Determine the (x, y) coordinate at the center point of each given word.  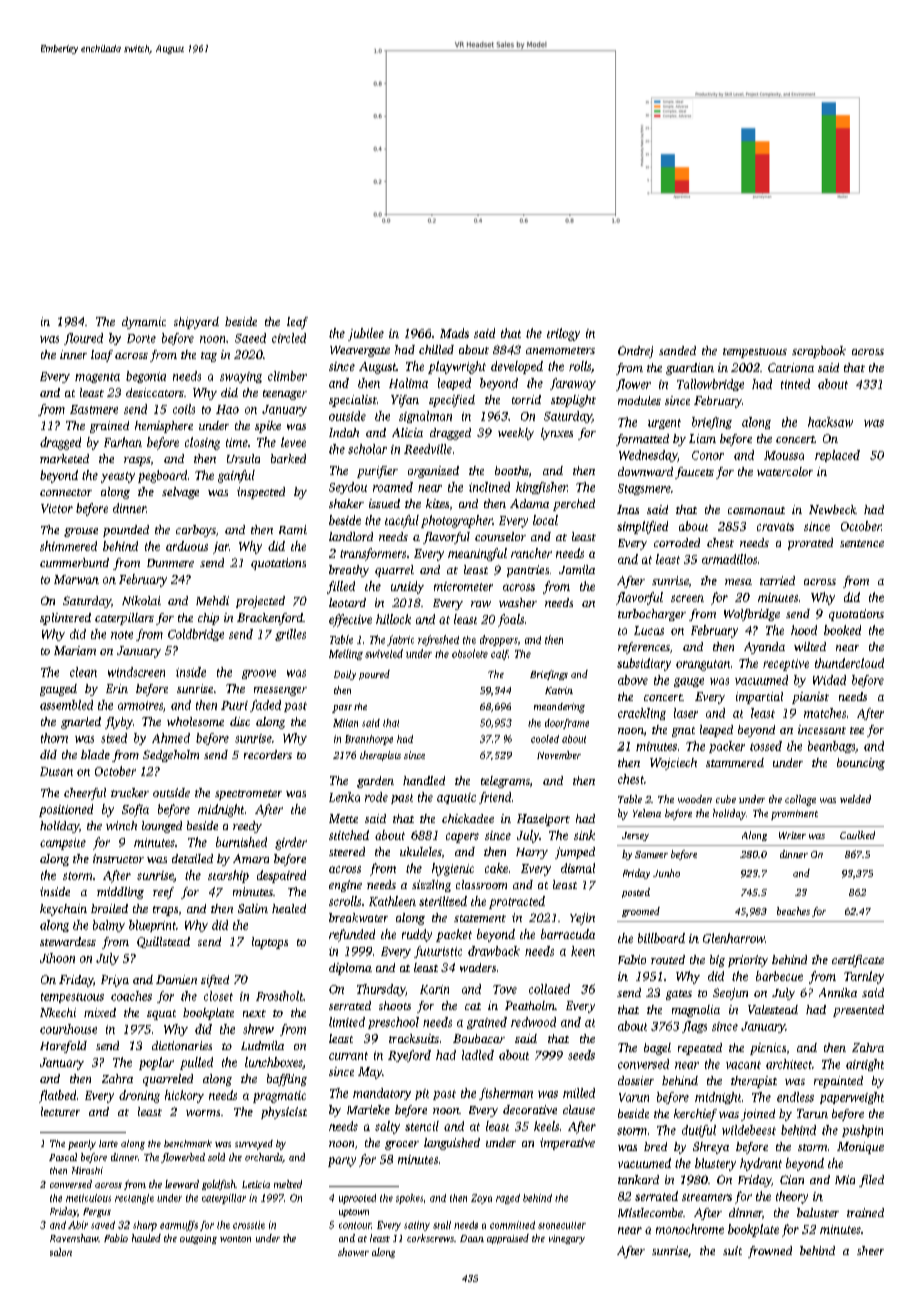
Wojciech (673, 764)
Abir (78, 1225)
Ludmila (262, 1045)
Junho (666, 873)
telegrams (505, 782)
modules (639, 400)
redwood (533, 1022)
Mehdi (212, 600)
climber (287, 376)
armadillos (729, 559)
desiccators (155, 392)
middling (120, 893)
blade (95, 754)
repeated (700, 1049)
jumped (575, 853)
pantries (528, 571)
